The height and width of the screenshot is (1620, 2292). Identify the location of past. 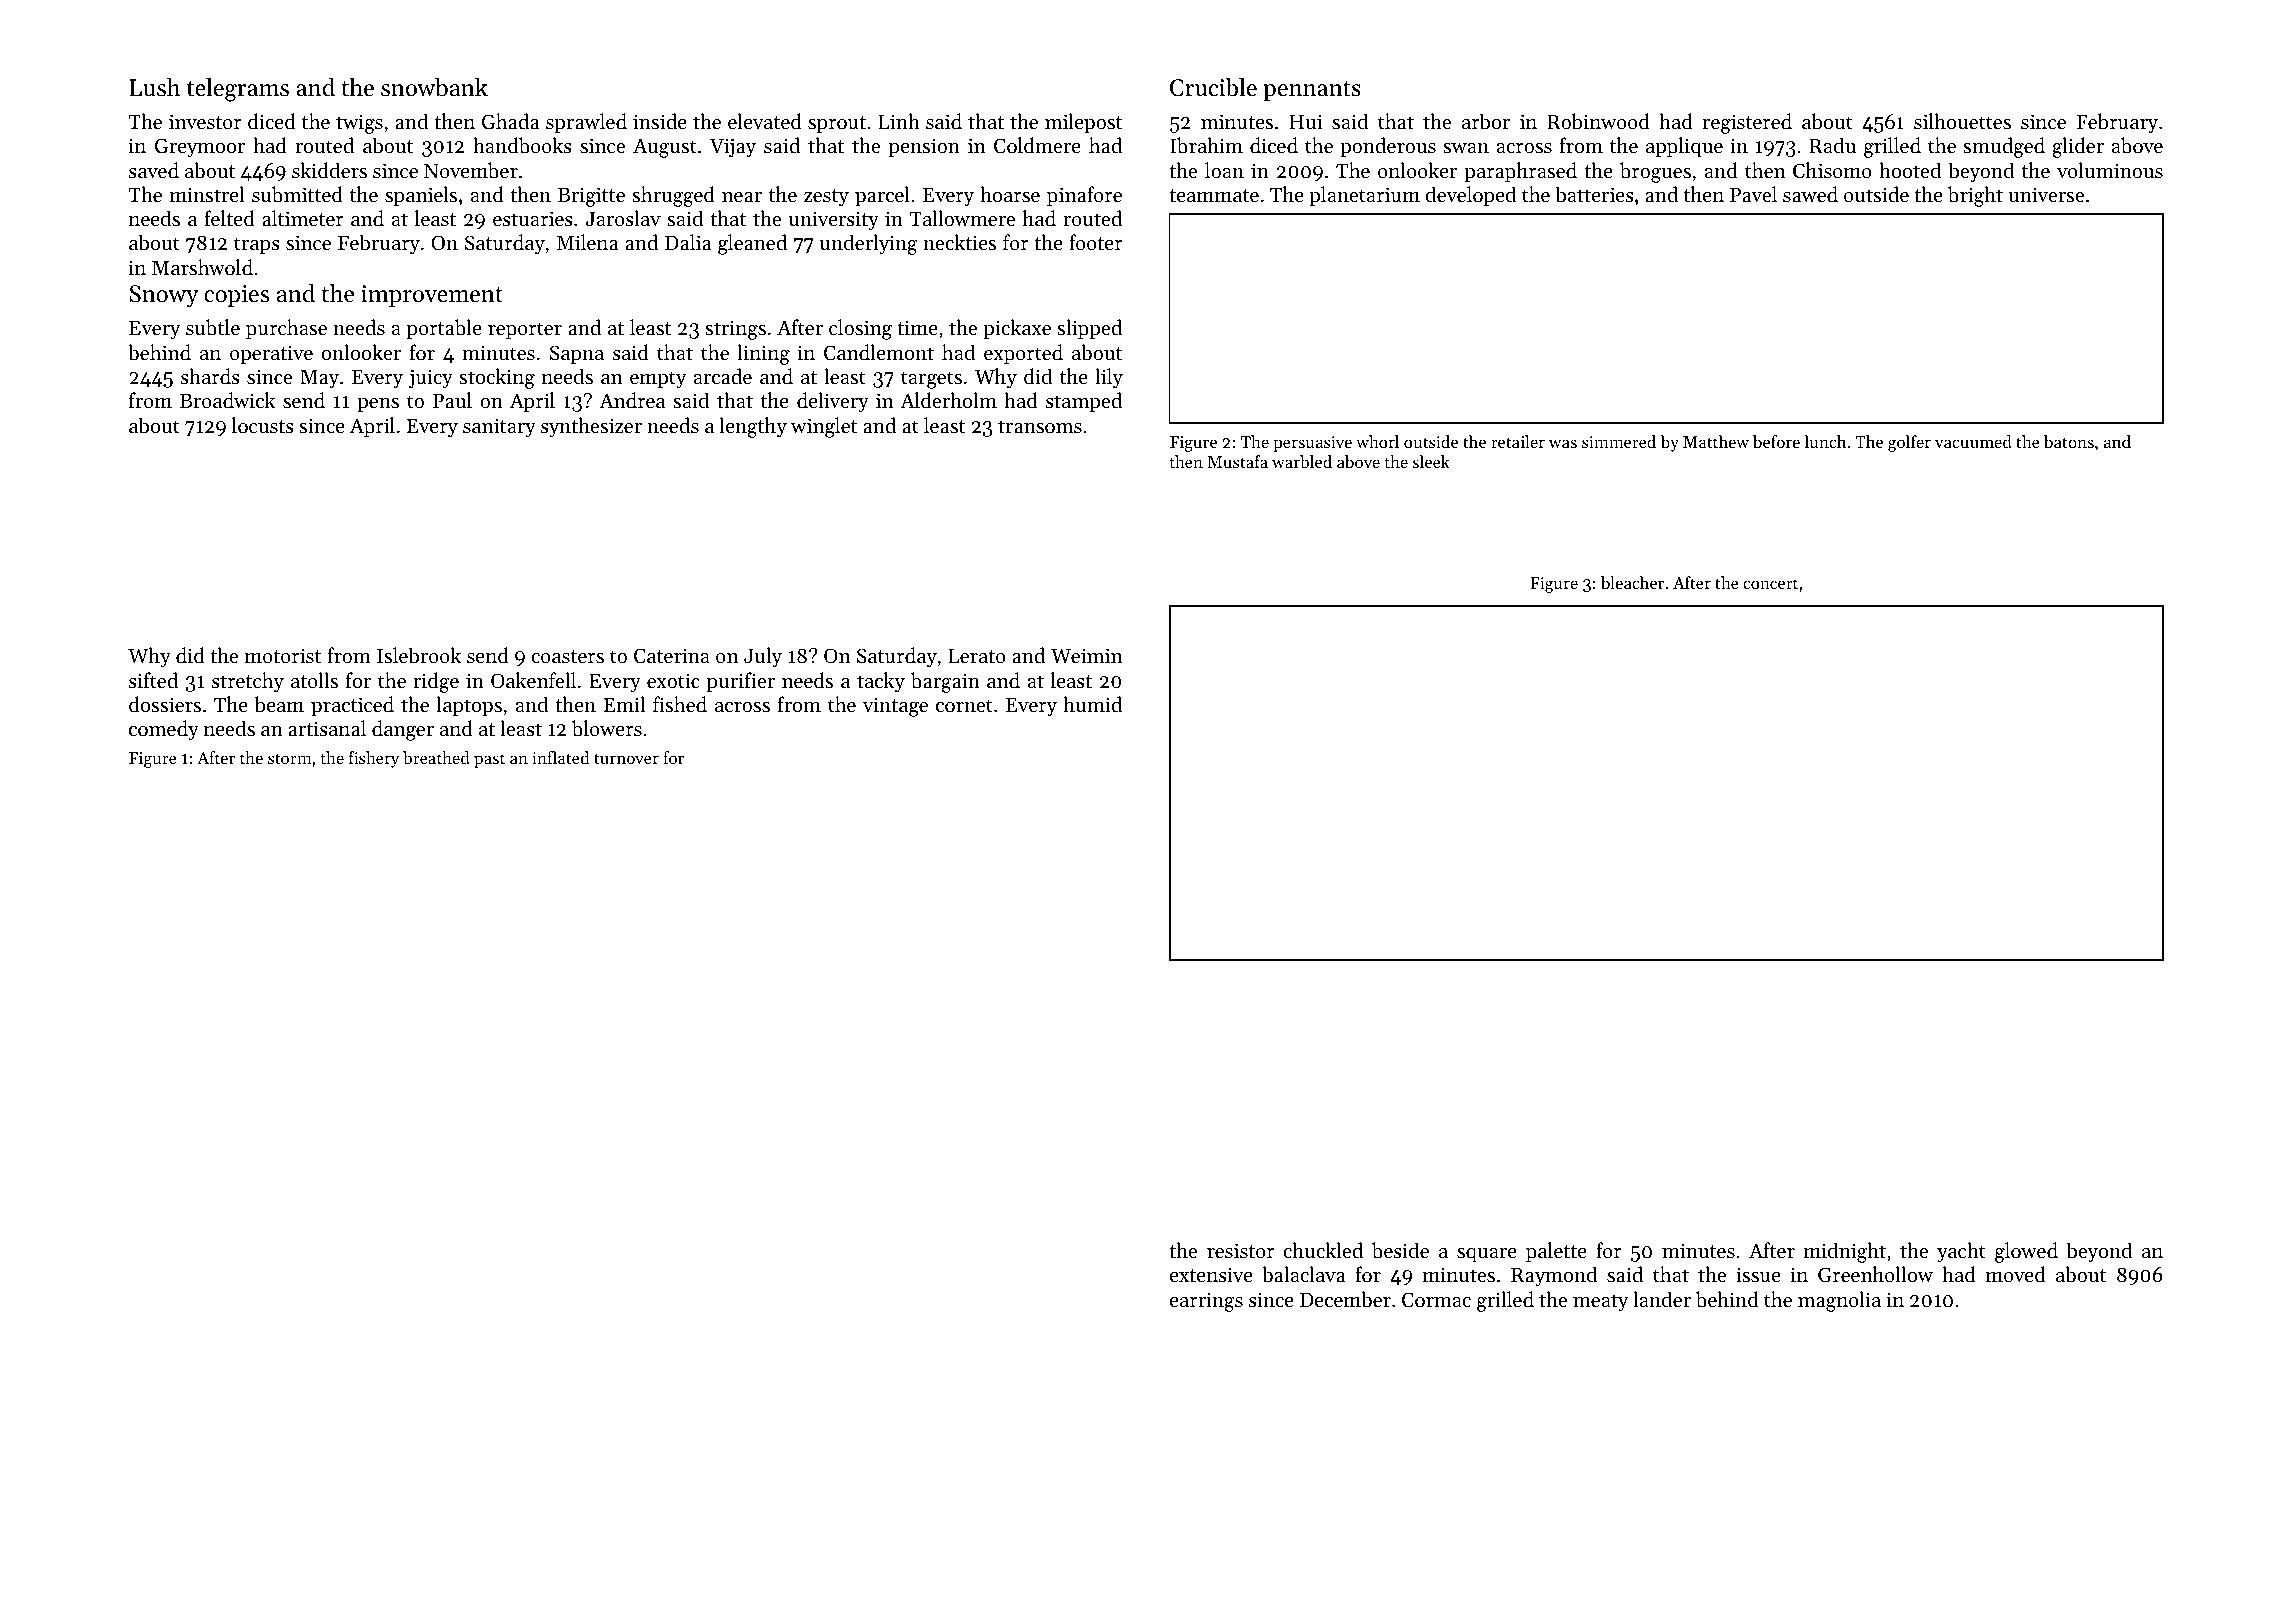
(489, 760).
